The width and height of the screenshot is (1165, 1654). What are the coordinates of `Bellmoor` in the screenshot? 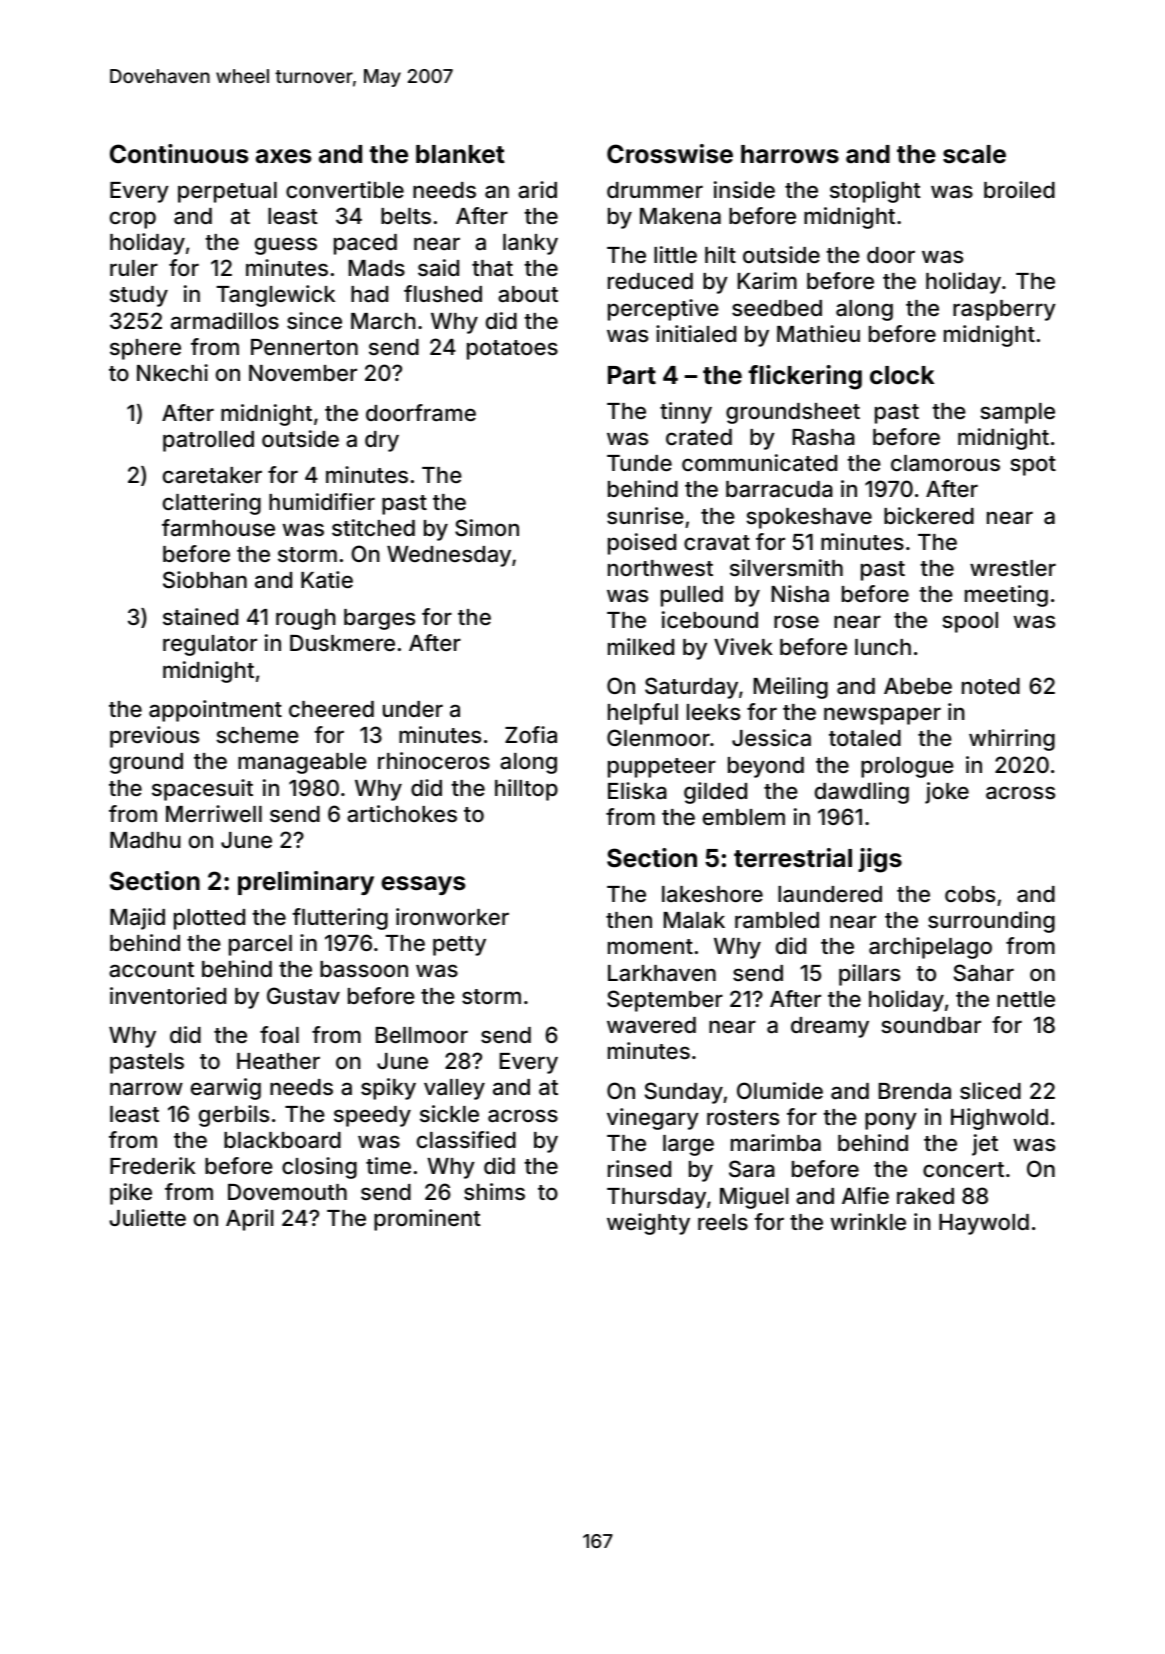 It's located at (422, 1035).
